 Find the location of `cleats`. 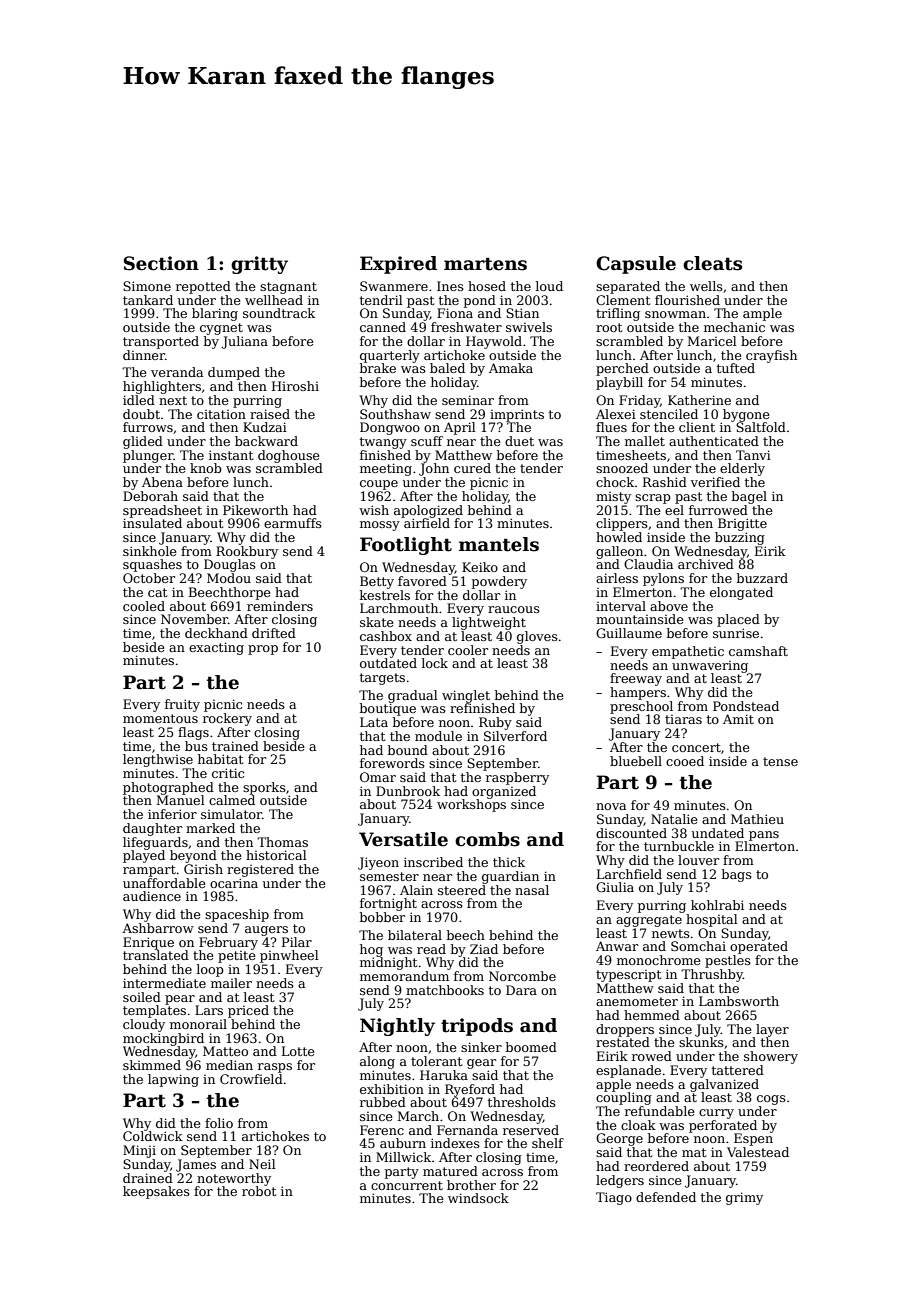

cleats is located at coordinates (712, 263).
